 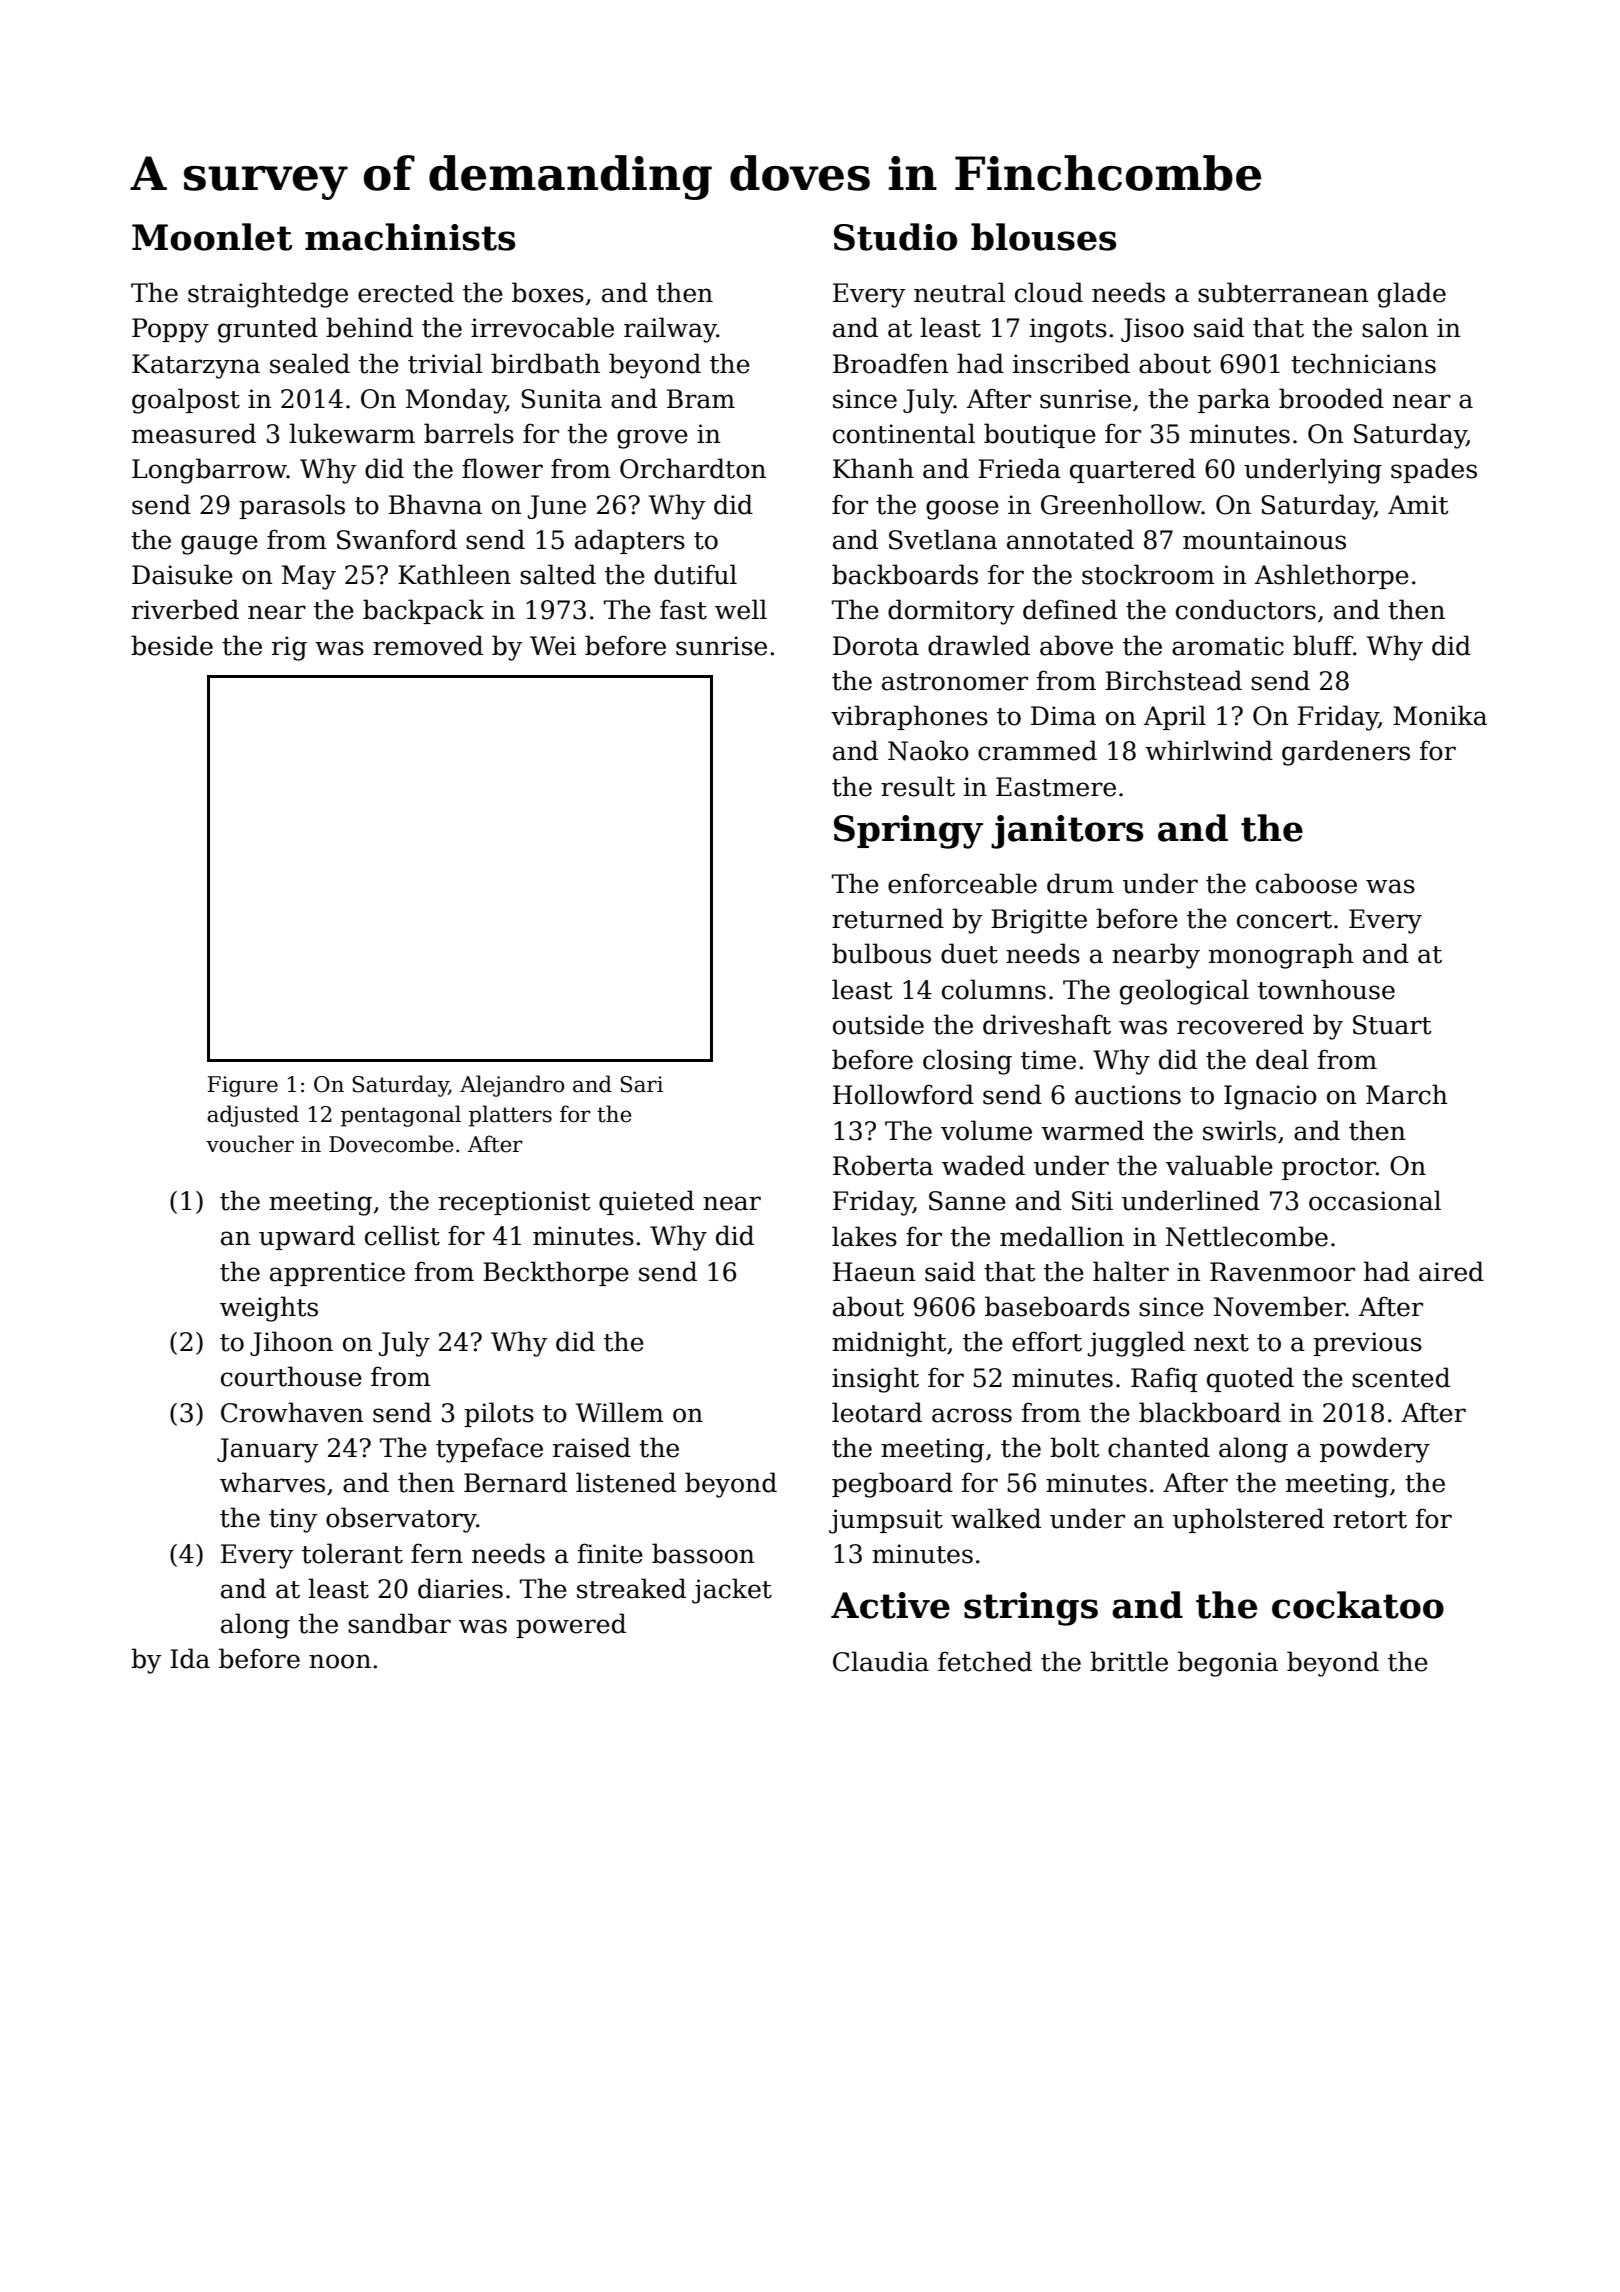 What do you see at coordinates (401, 1116) in the image?
I see `pentagonal` at bounding box center [401, 1116].
